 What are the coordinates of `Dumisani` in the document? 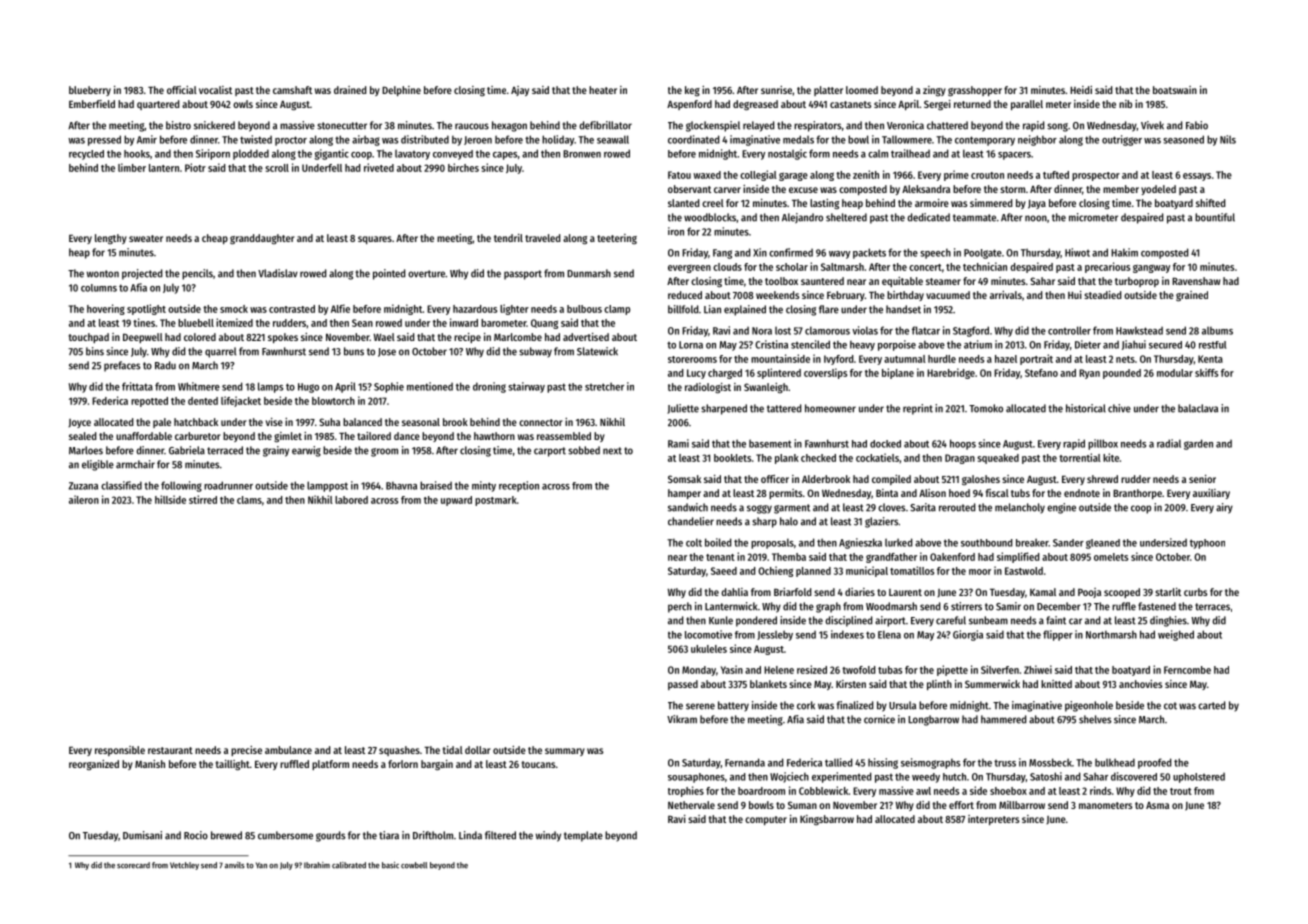 It's located at (142, 835).
